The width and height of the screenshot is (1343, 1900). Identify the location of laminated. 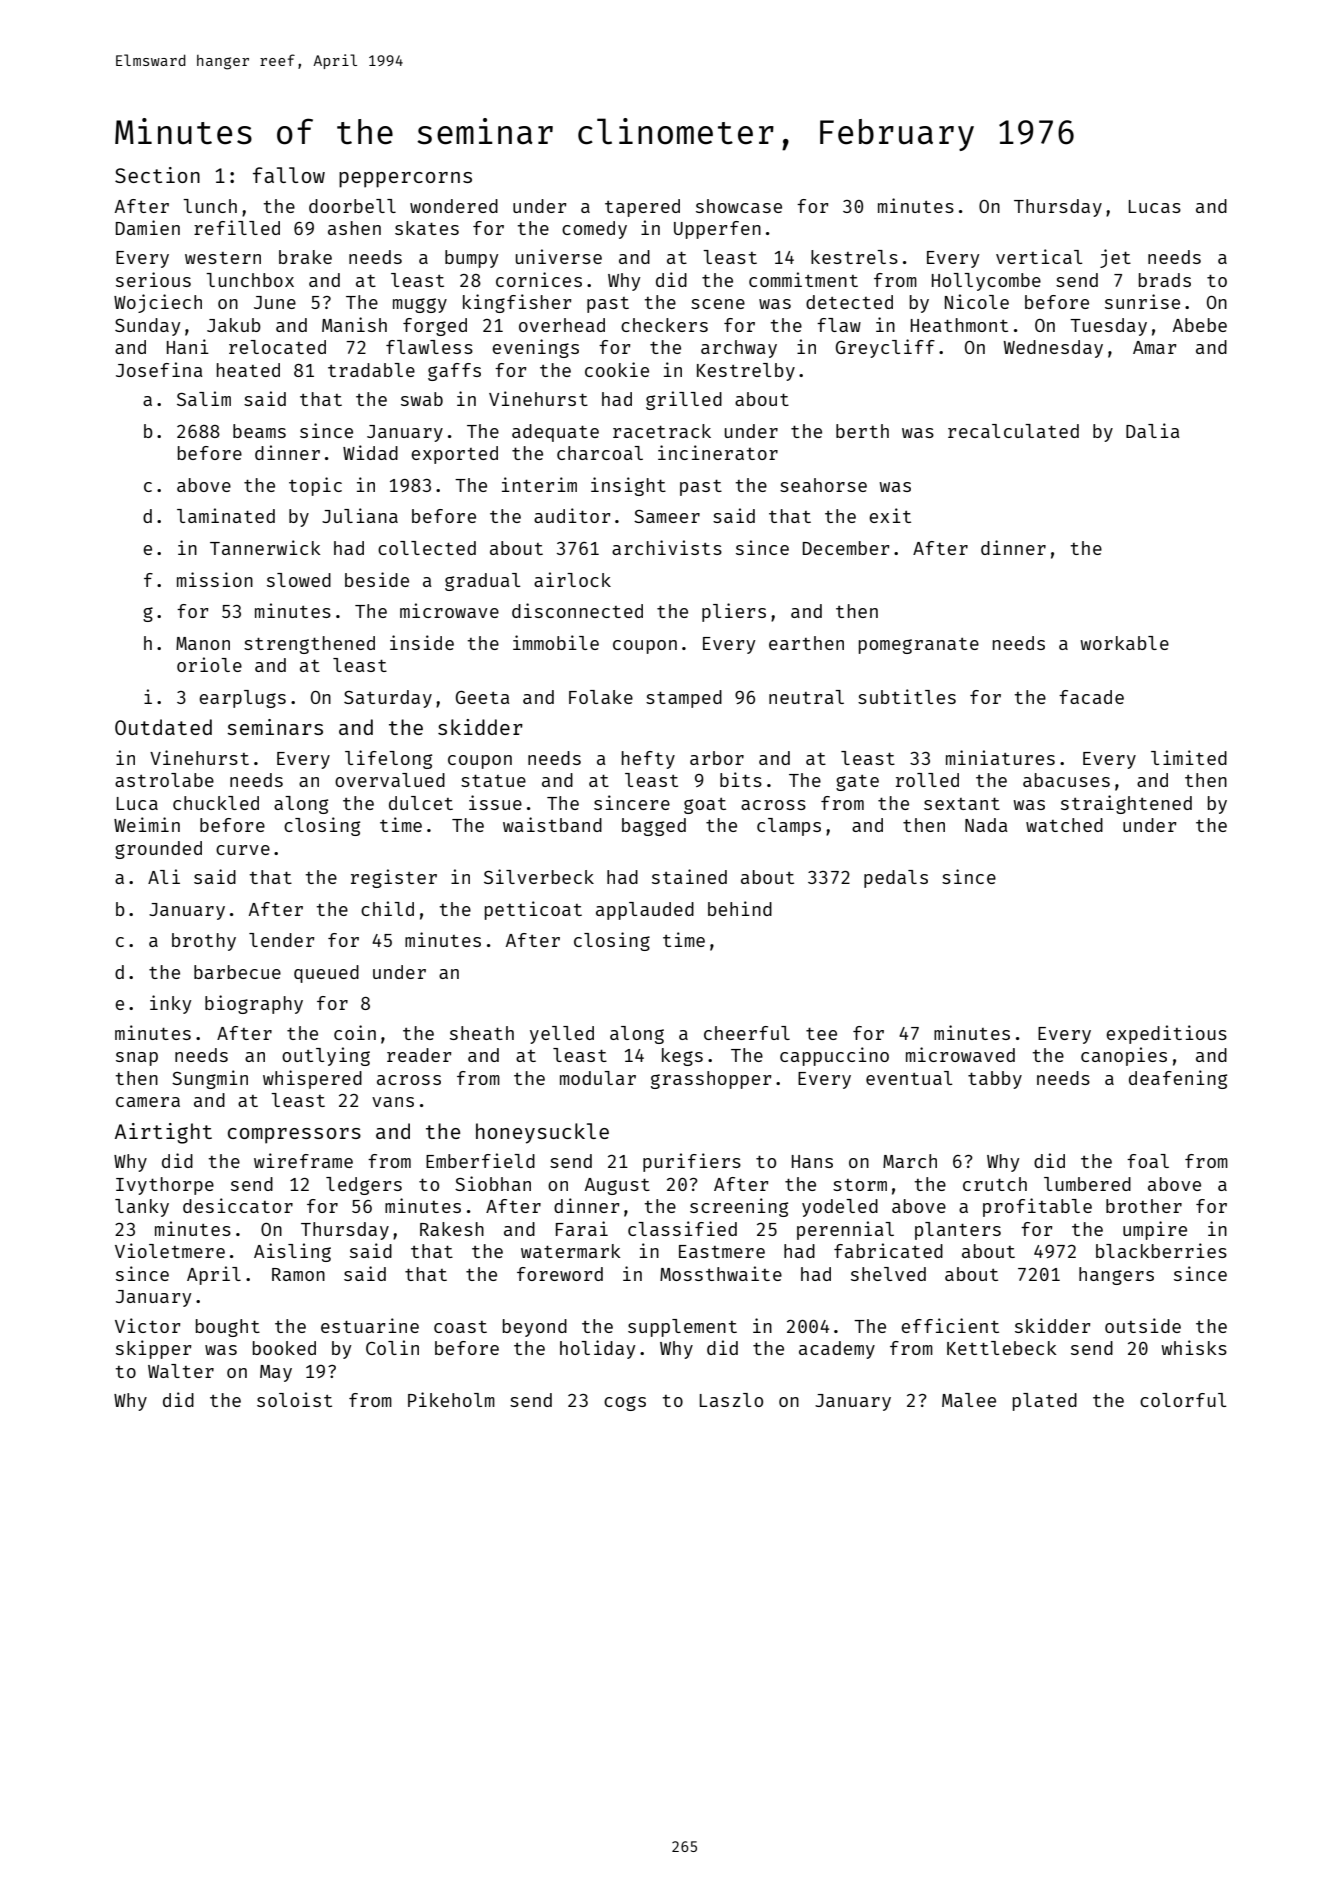
(226, 515).
